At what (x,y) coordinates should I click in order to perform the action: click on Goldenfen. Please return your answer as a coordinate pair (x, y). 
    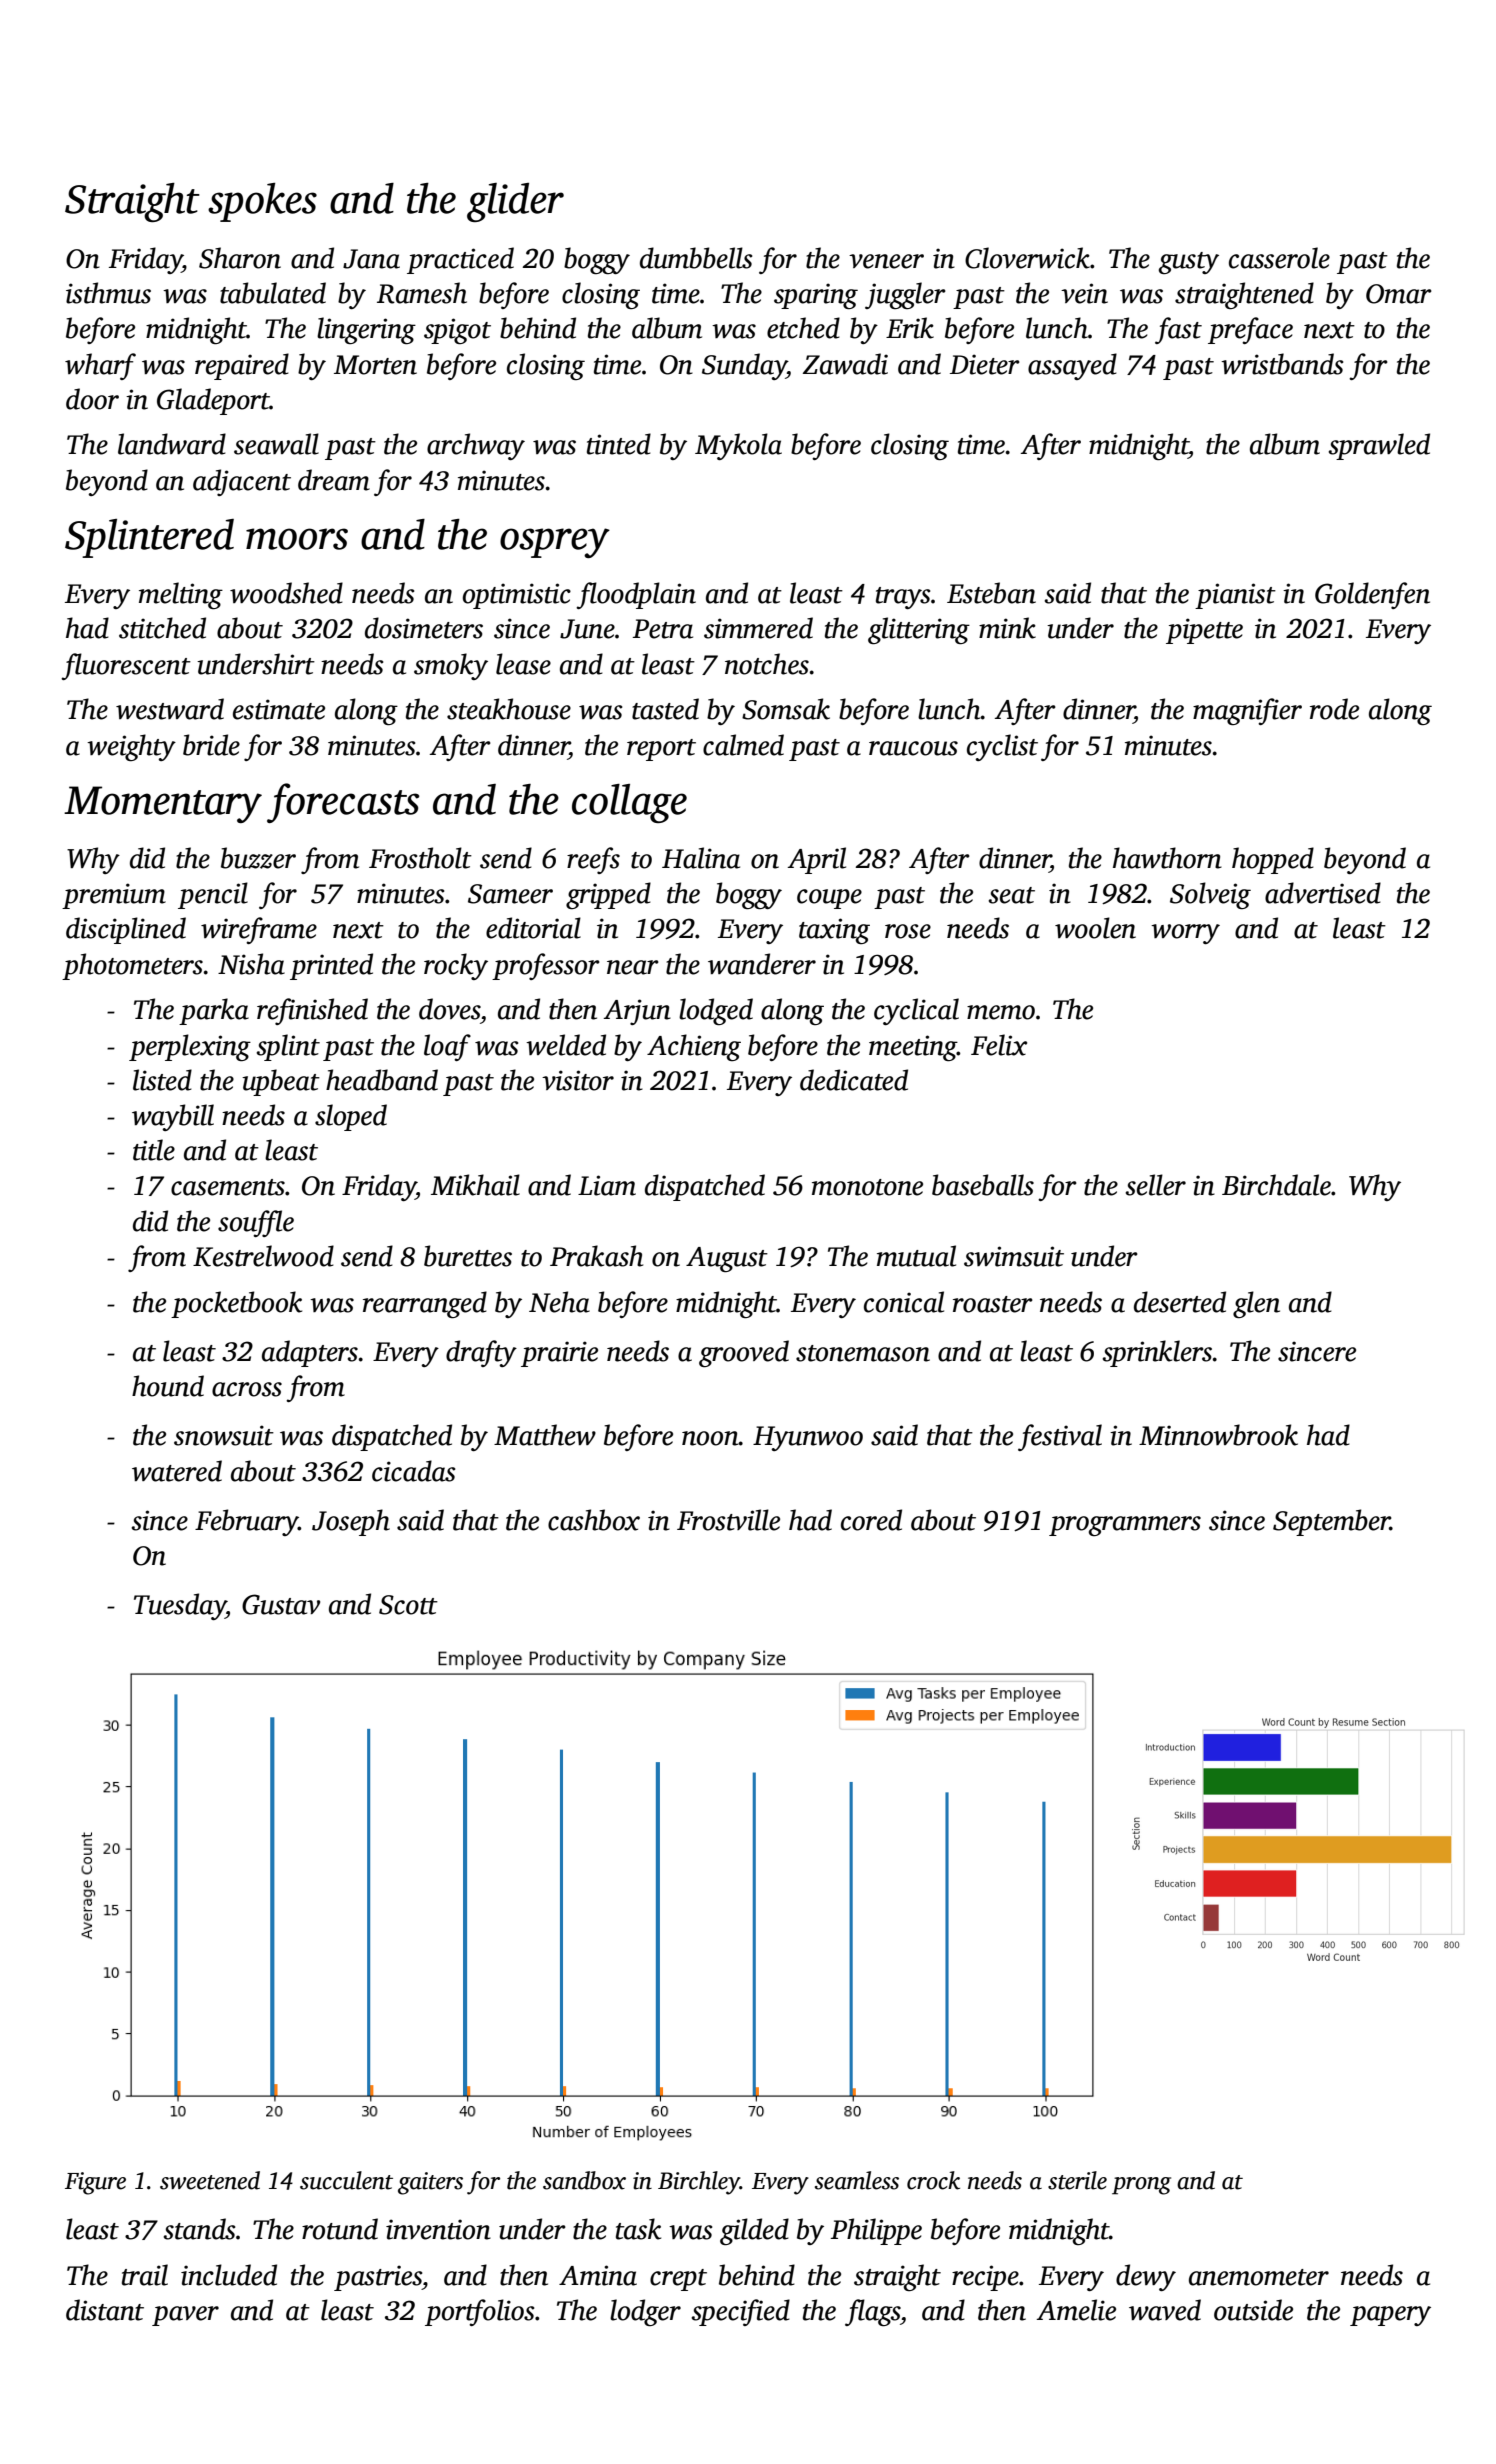
    Looking at the image, I should click on (1372, 595).
